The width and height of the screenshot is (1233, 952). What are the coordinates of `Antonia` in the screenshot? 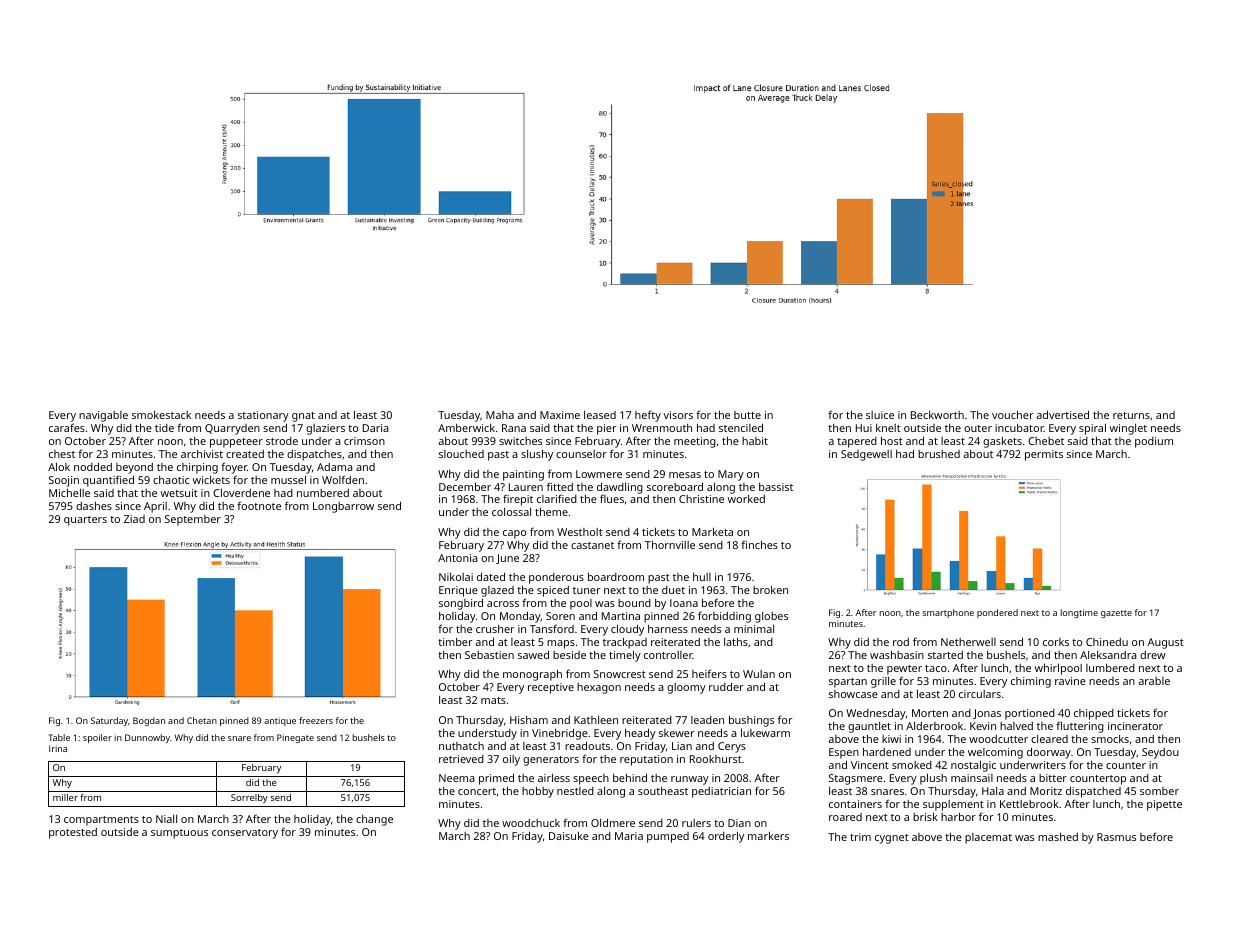 It's located at (457, 558).
